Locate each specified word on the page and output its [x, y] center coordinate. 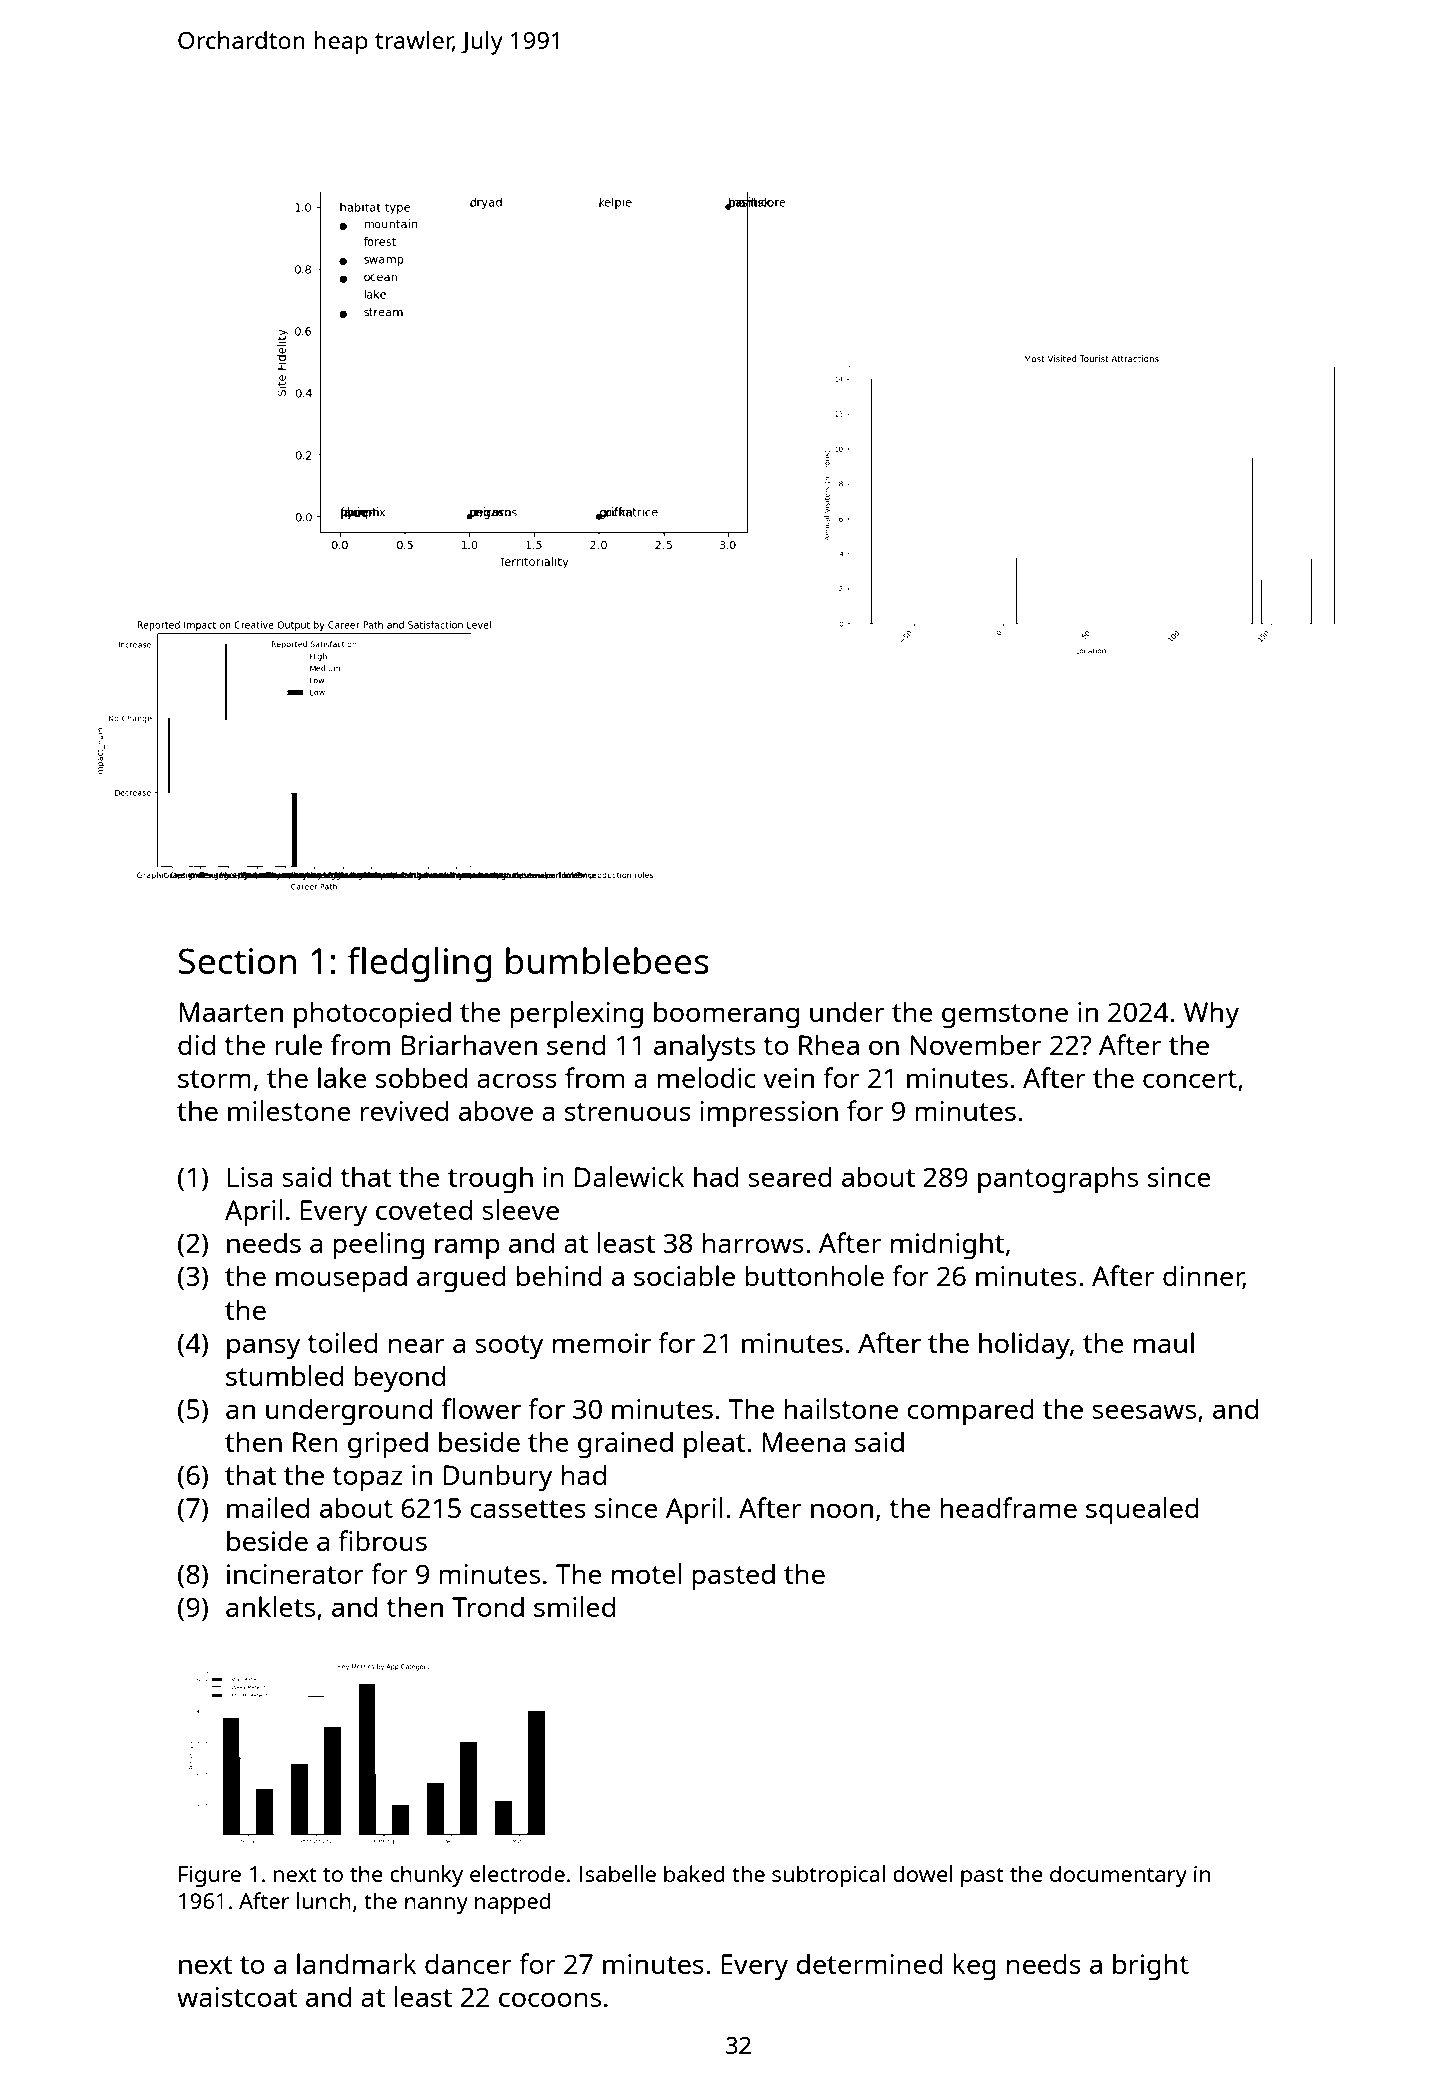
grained [625, 1445]
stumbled [284, 1375]
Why [1211, 1015]
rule [298, 1044]
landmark [357, 1963]
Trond [488, 1607]
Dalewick [630, 1176]
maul [1164, 1342]
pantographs [1058, 1180]
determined [869, 1964]
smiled [574, 1606]
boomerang [726, 1015]
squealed [1142, 1510]
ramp [467, 1249]
